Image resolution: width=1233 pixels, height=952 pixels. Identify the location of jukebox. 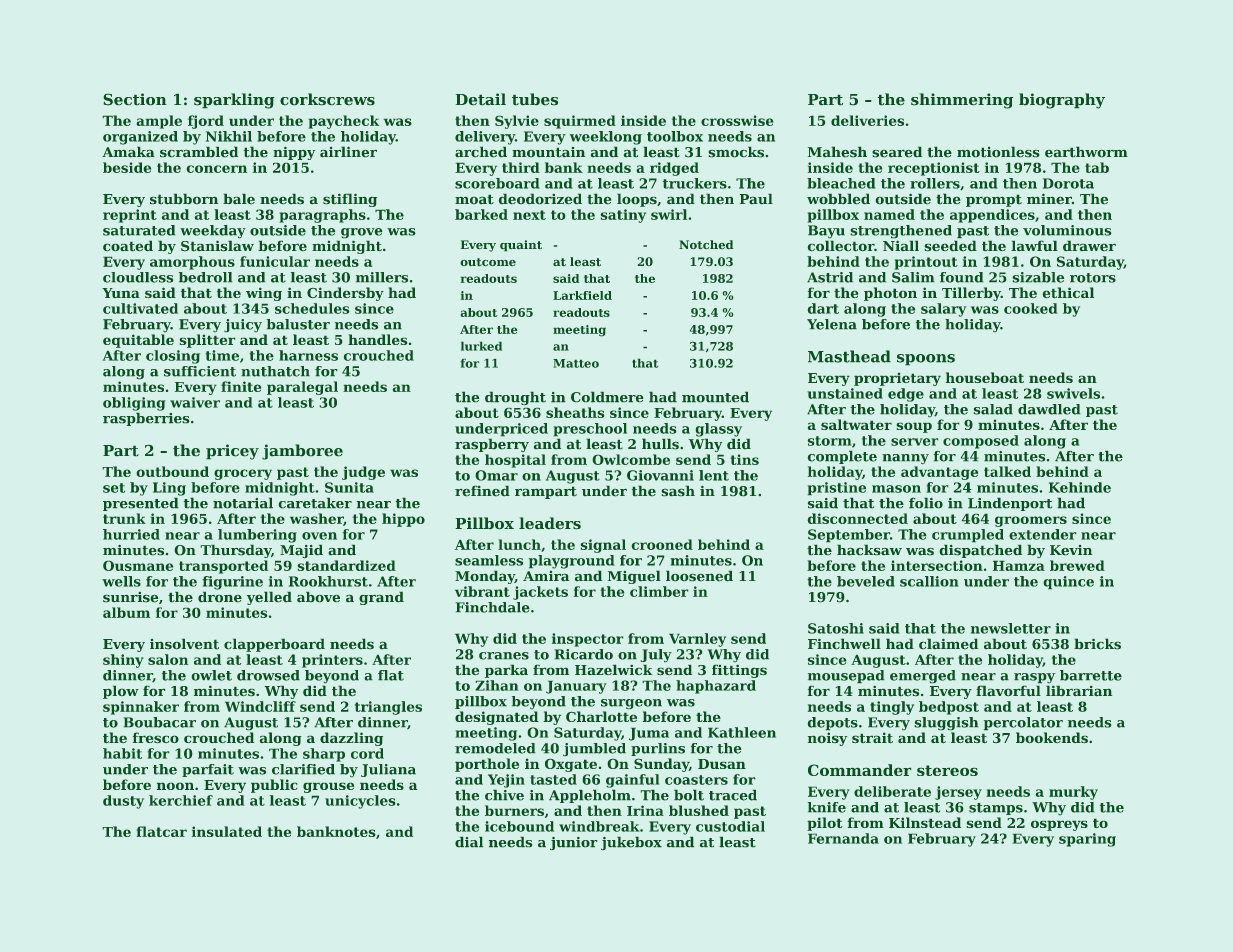
(631, 843).
